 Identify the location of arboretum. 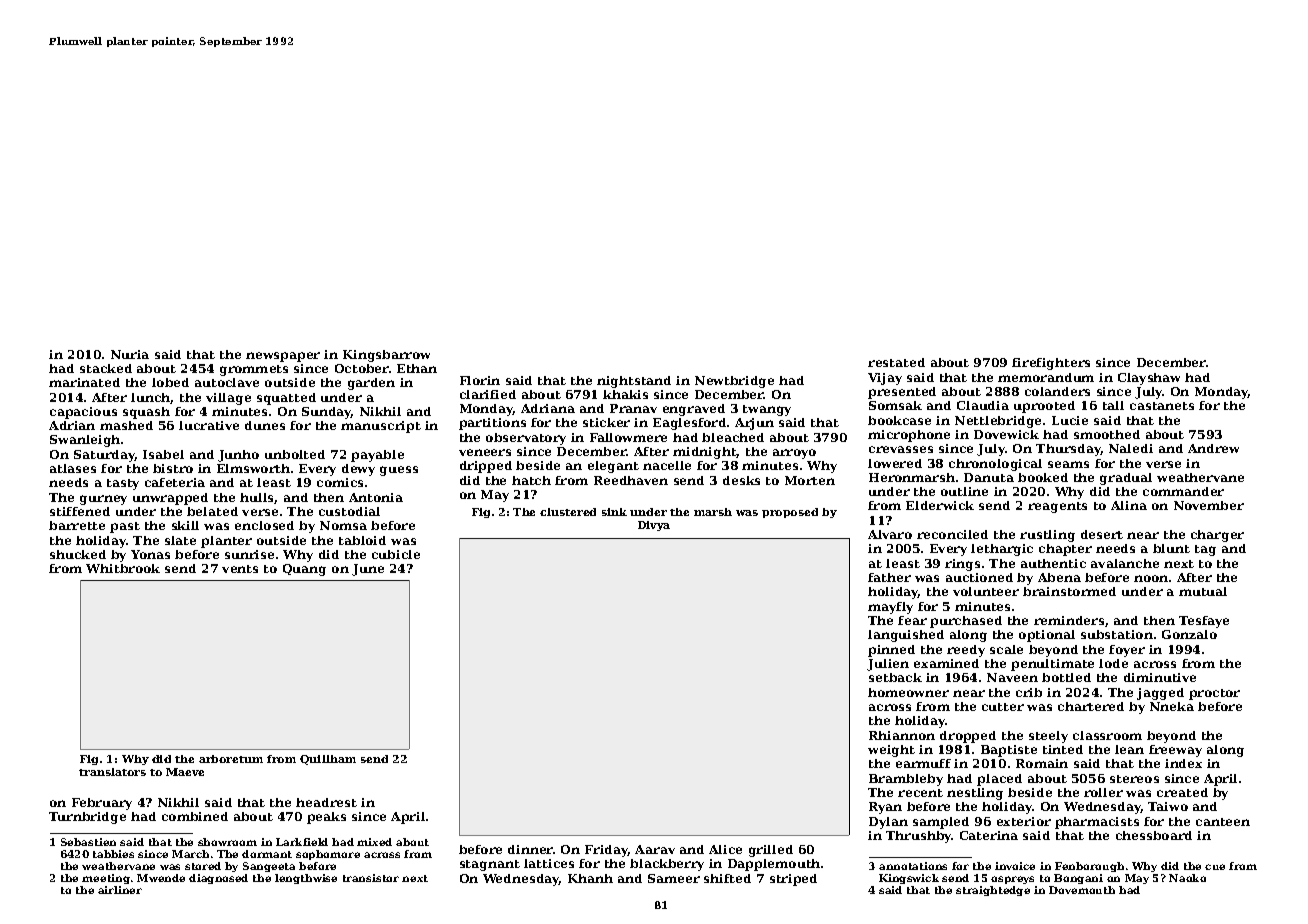
(231, 759).
